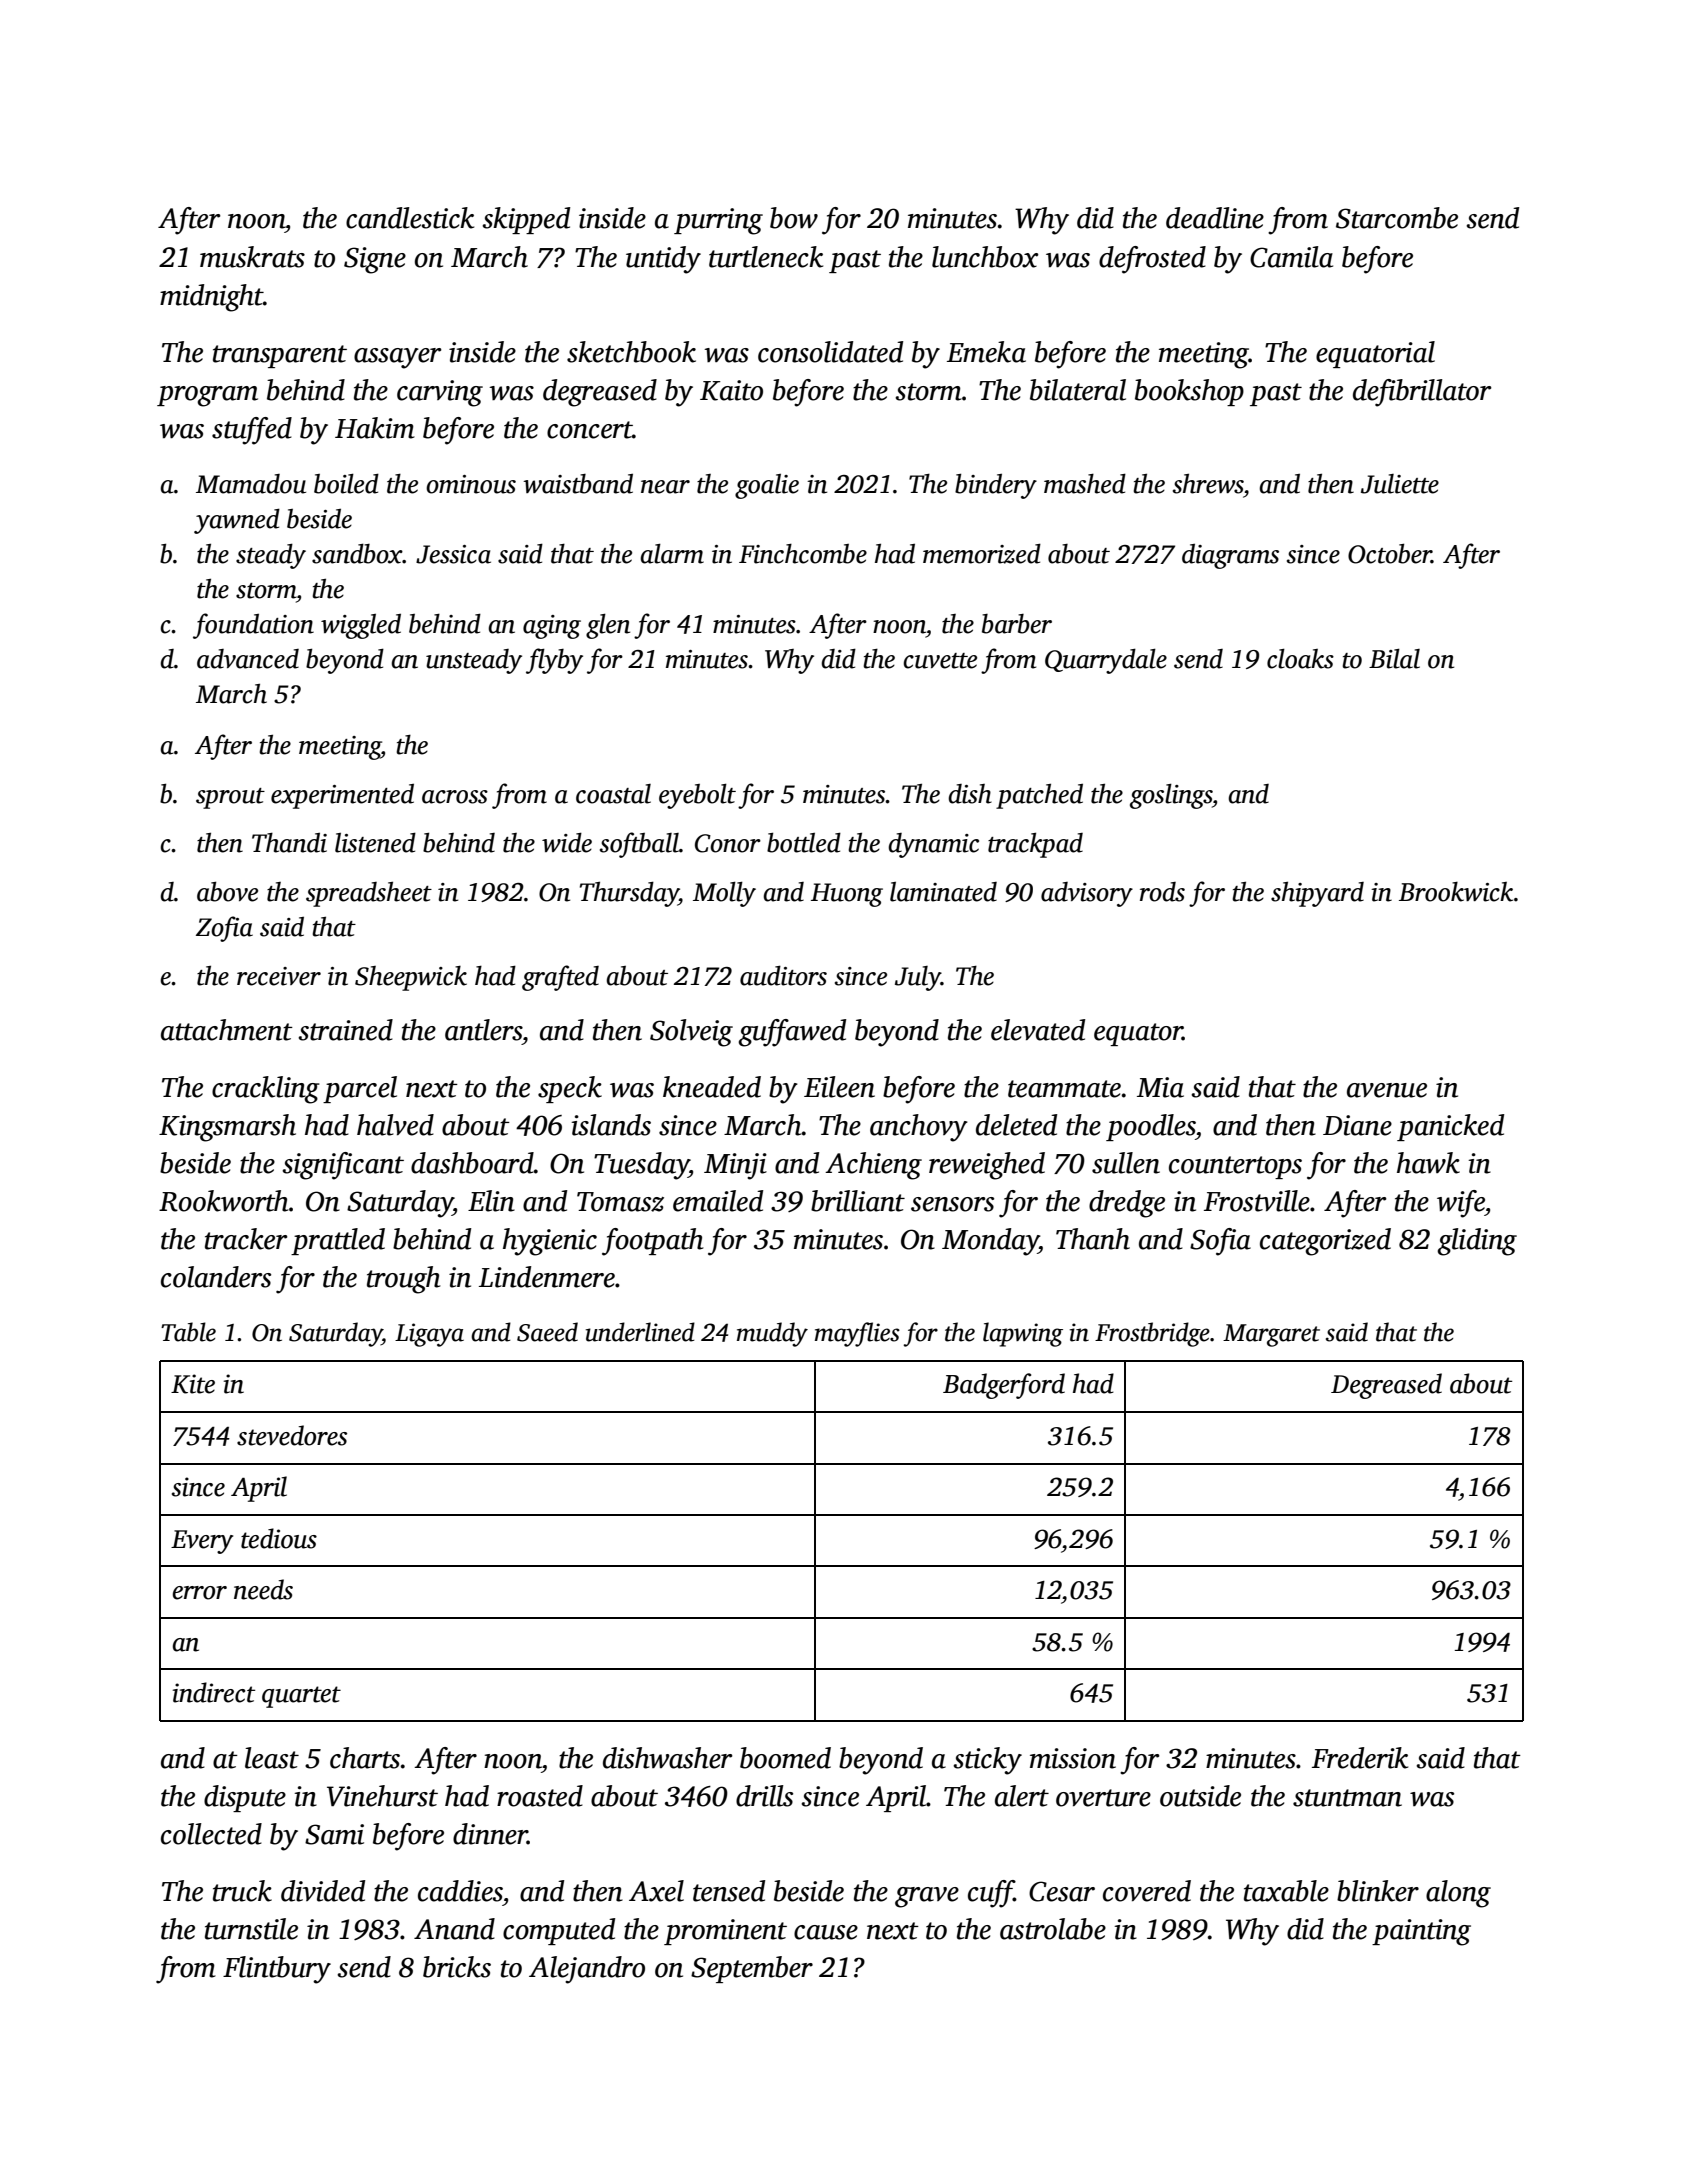  I want to click on skipped, so click(526, 220).
